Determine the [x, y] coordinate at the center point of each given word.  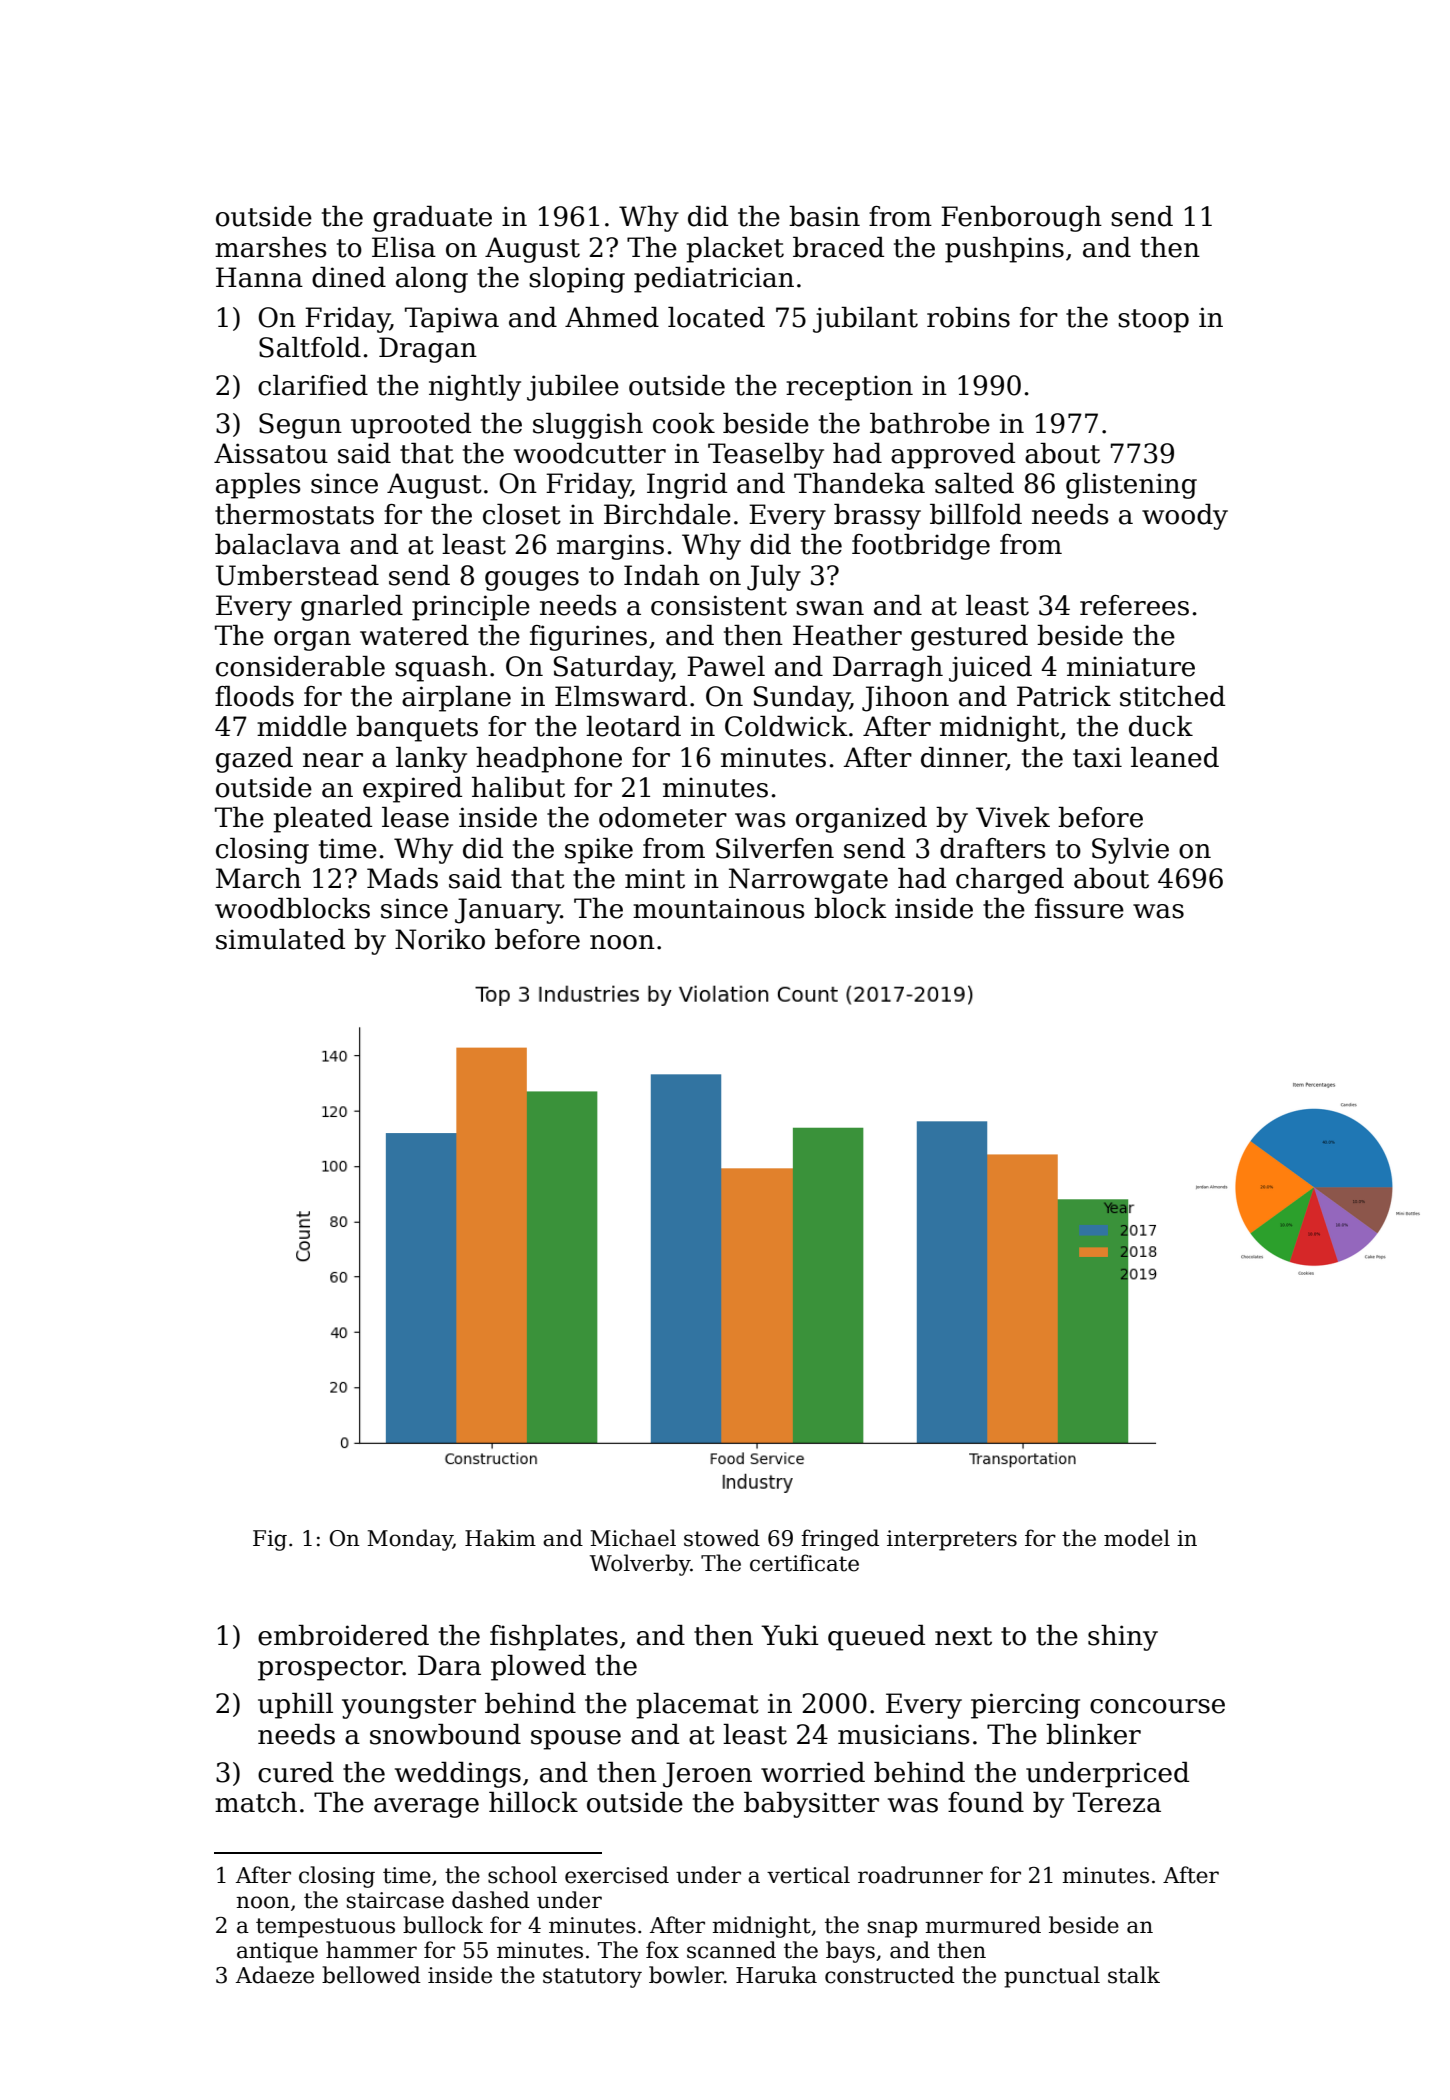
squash [441, 669]
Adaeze [275, 1975]
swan [830, 608]
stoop [1153, 321]
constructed [890, 1975]
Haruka [776, 1975]
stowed [722, 1538]
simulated [280, 939]
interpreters [952, 1540]
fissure [1079, 908]
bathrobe [930, 423]
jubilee [573, 388]
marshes [271, 247]
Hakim [500, 1538]
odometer [663, 817]
